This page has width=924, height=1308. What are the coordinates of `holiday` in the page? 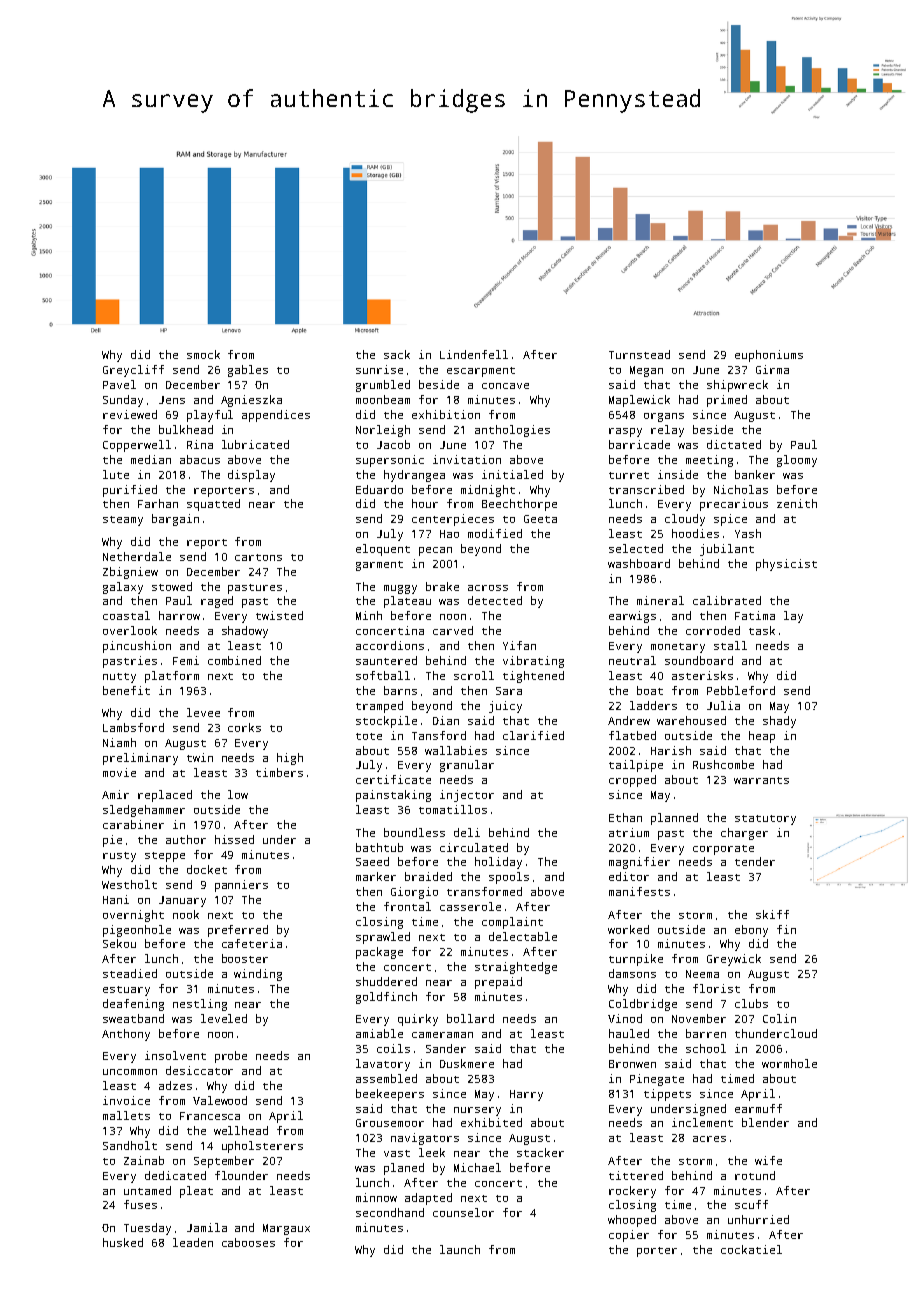 It's located at (498, 863).
